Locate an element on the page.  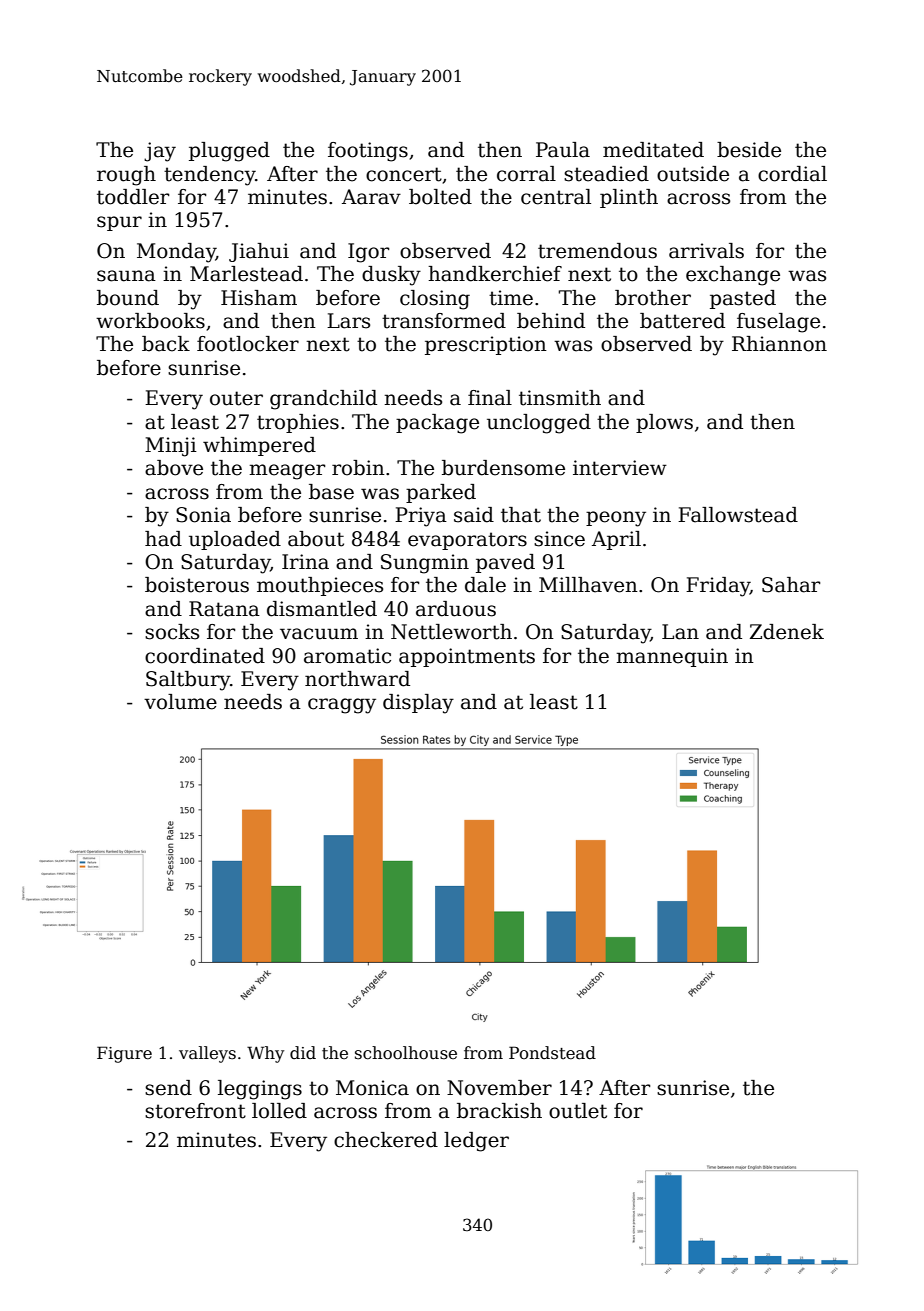
back is located at coordinates (166, 344).
